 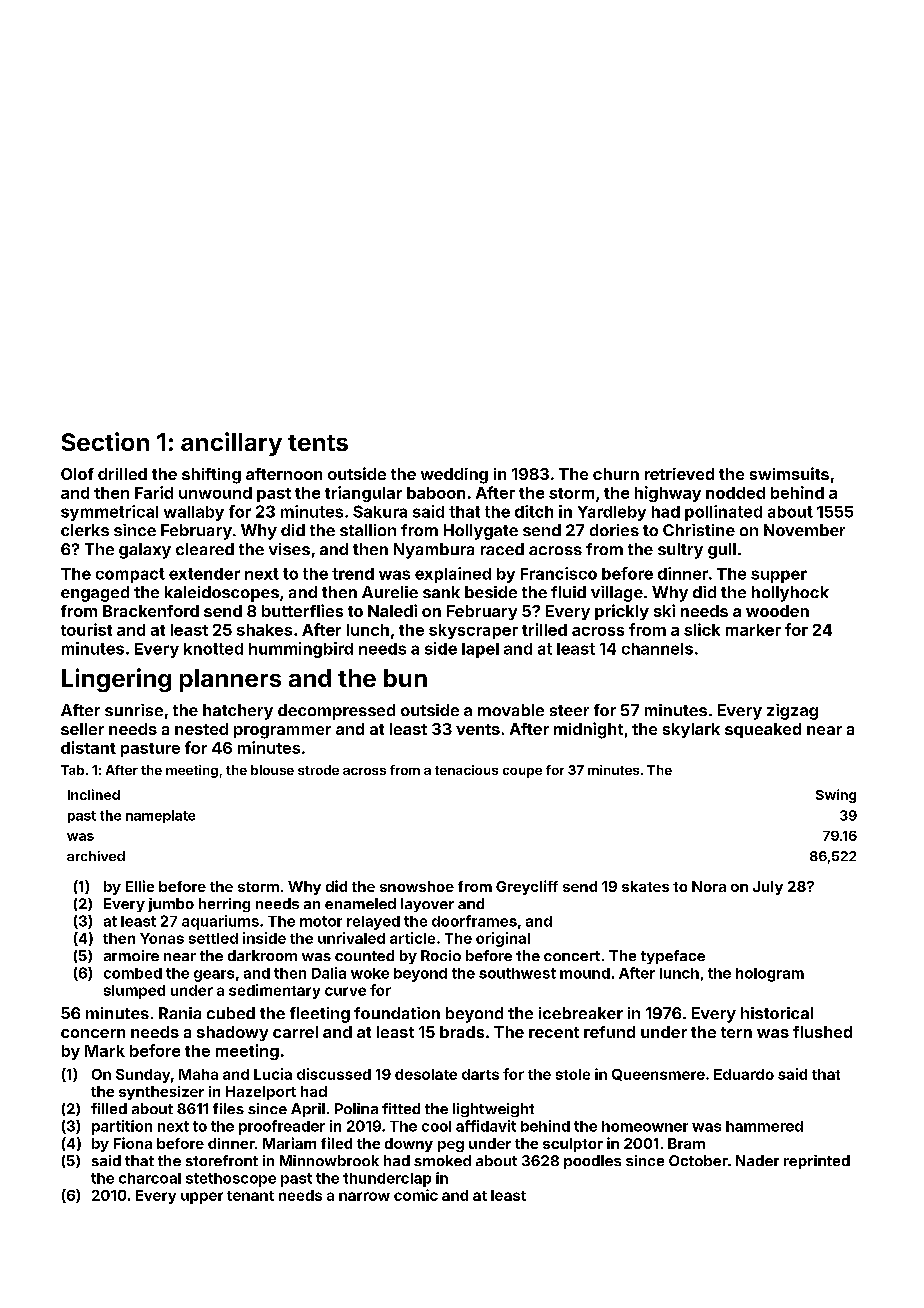 What do you see at coordinates (204, 574) in the screenshot?
I see `extender` at bounding box center [204, 574].
